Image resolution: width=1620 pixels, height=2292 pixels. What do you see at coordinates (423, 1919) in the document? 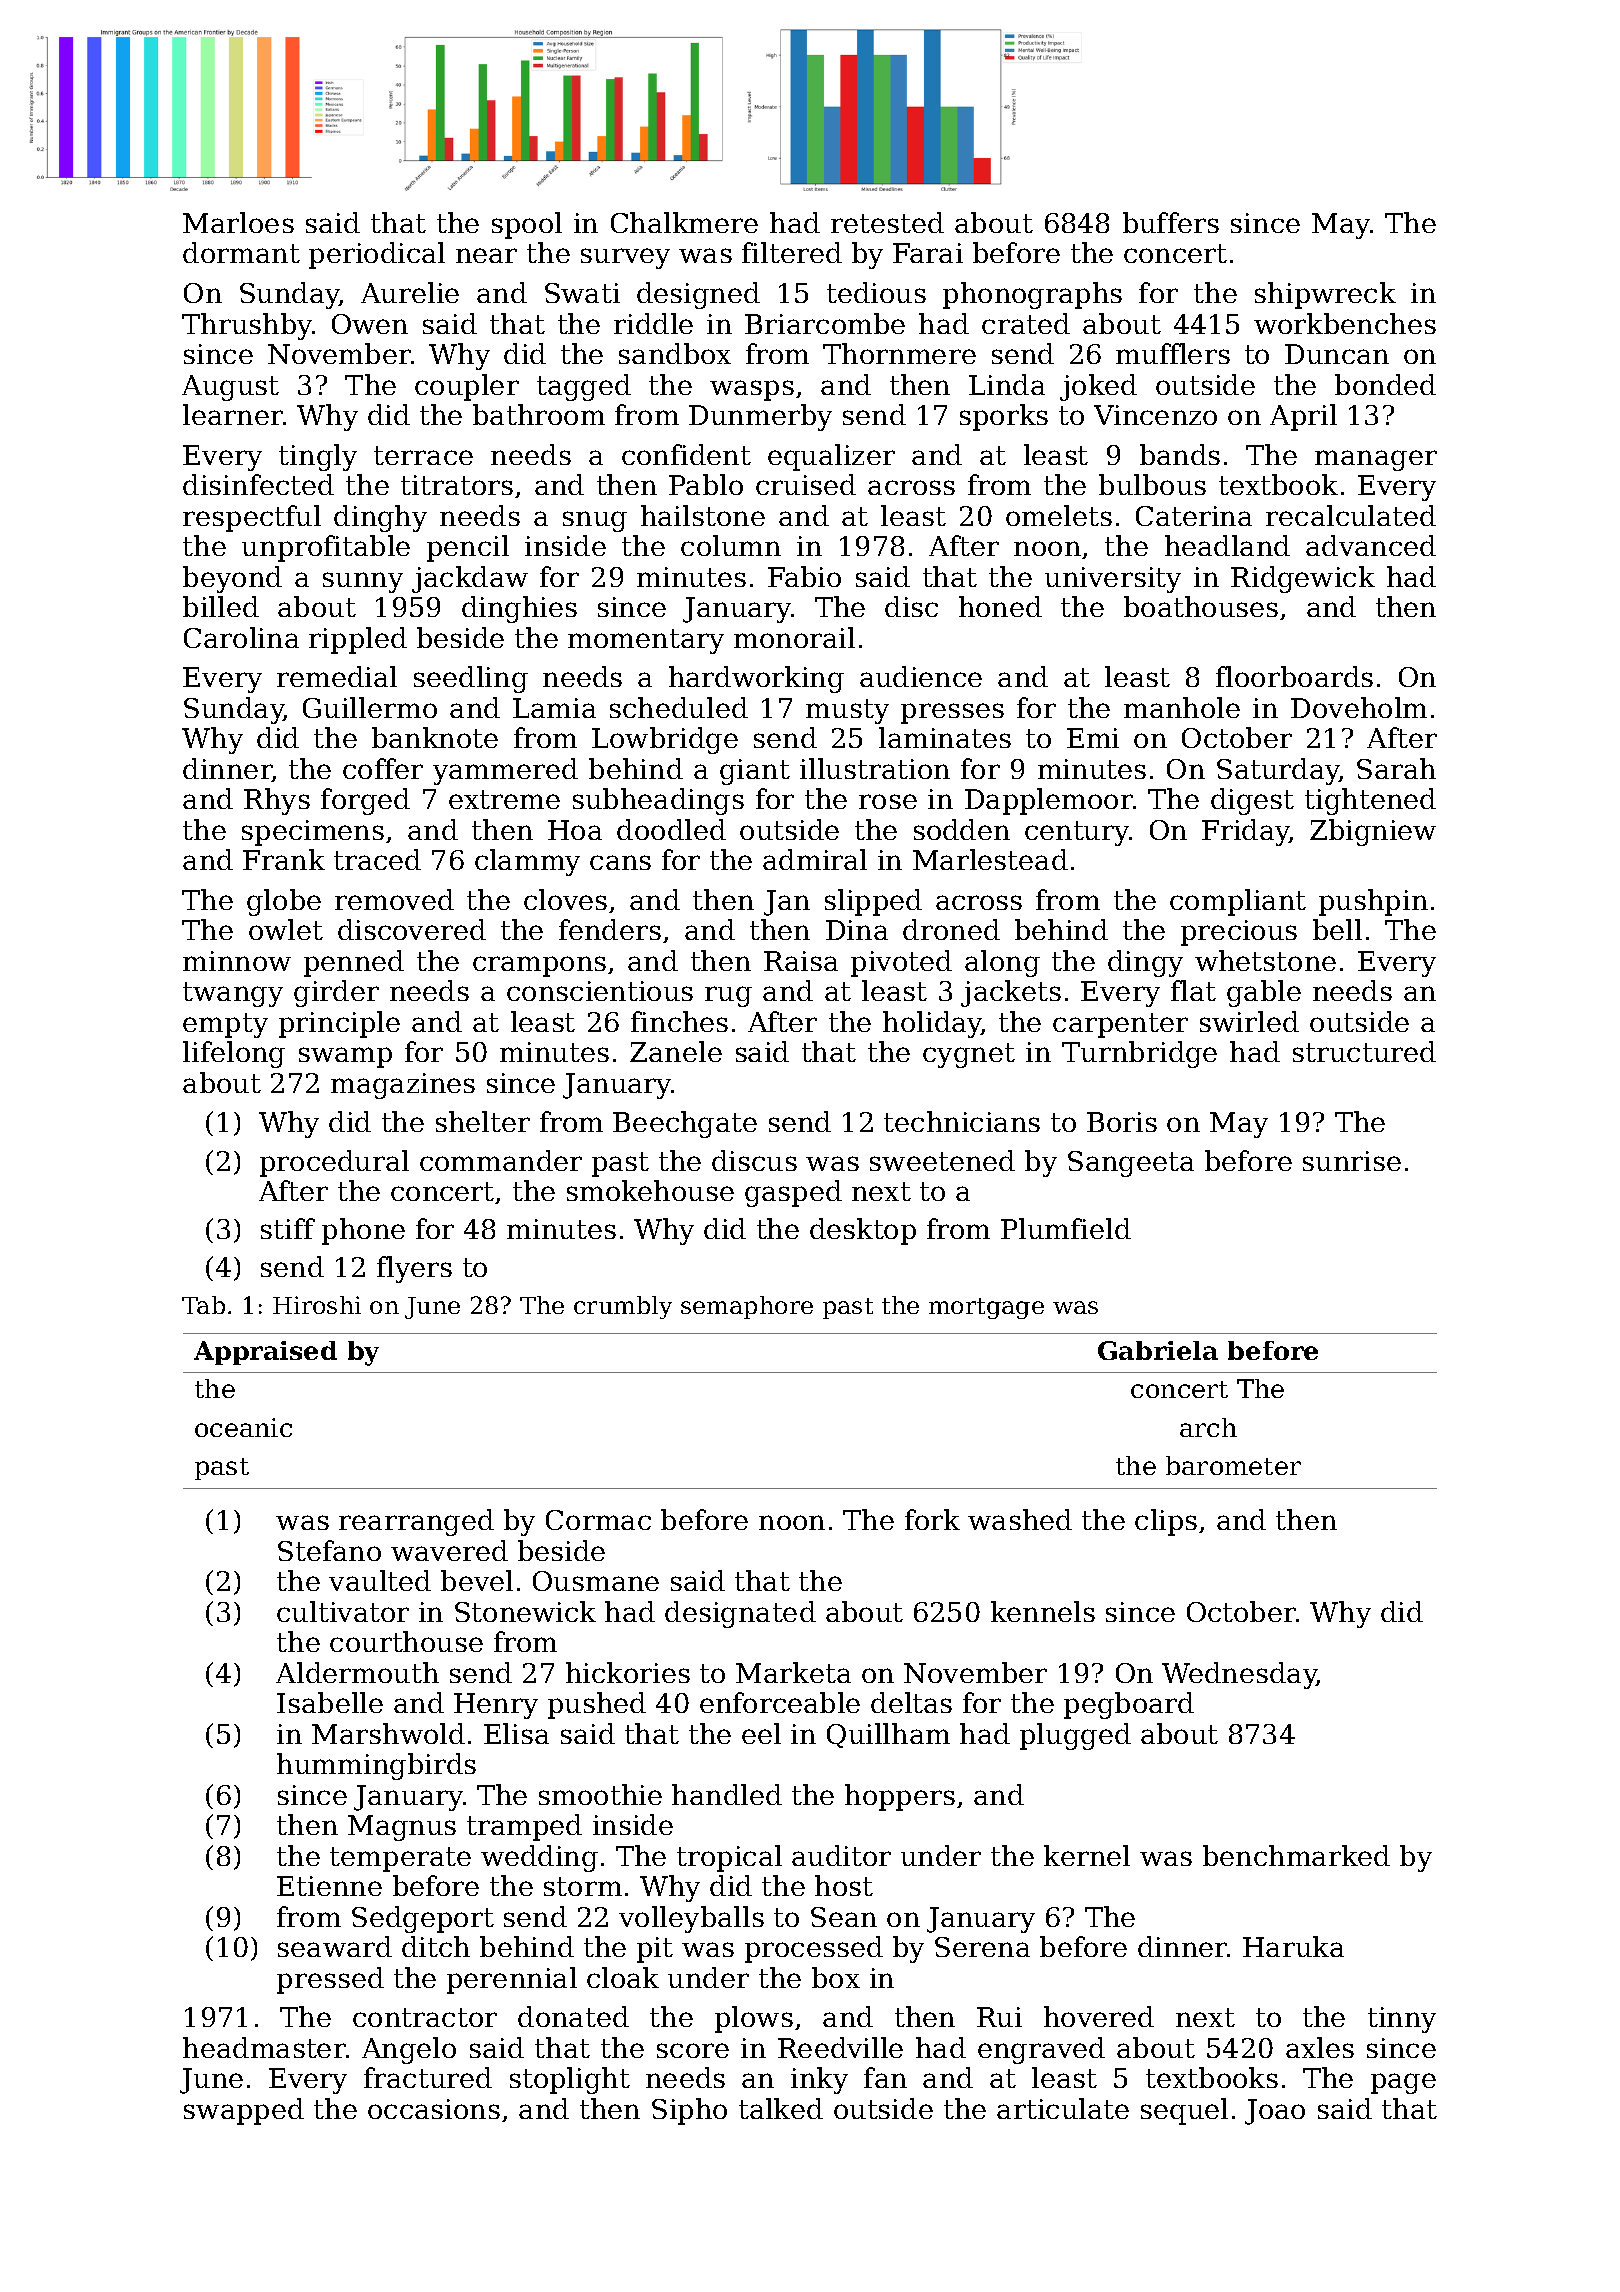
I see `Sedgeport` at bounding box center [423, 1919].
